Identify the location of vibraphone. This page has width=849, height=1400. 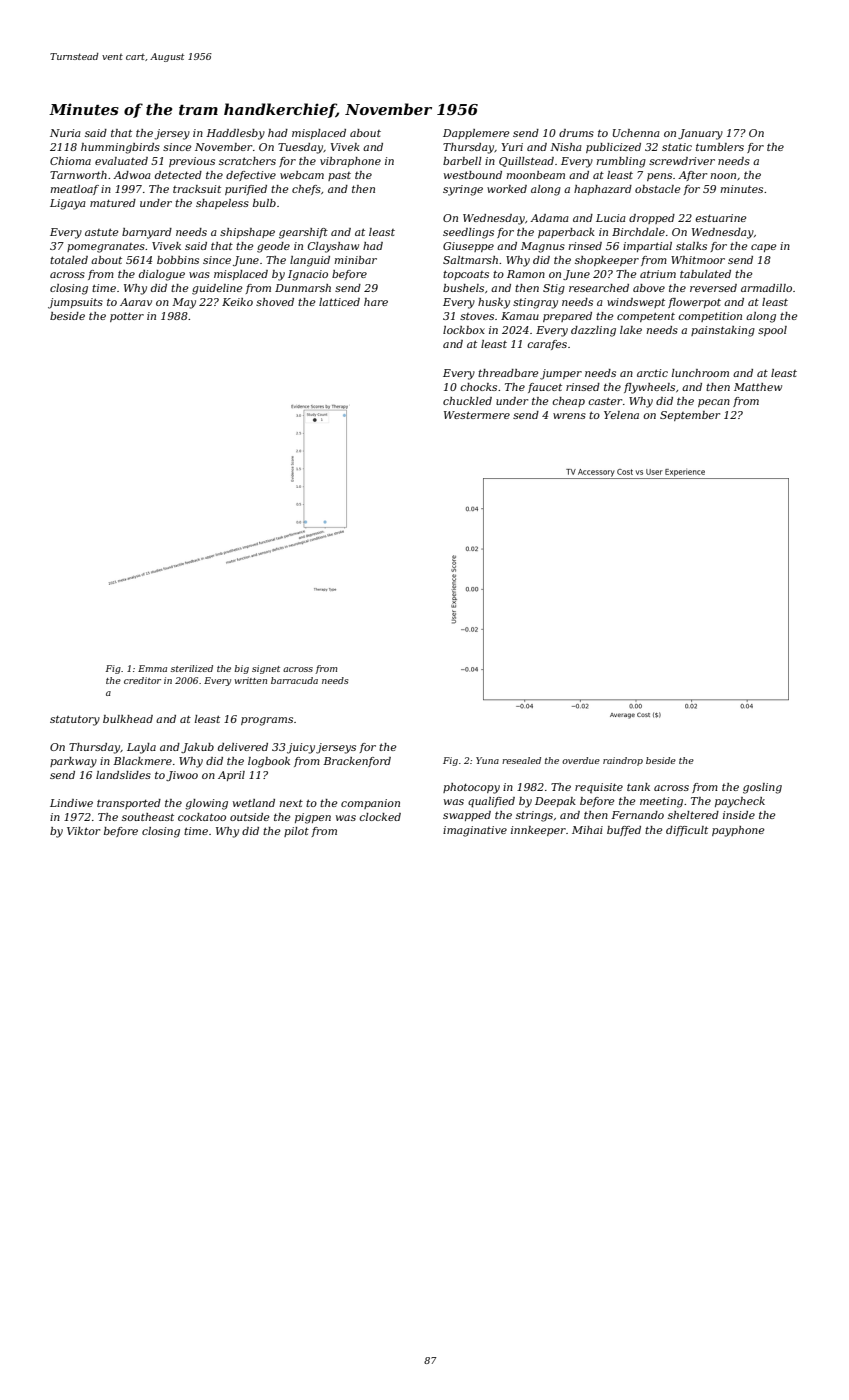
(350, 162).
